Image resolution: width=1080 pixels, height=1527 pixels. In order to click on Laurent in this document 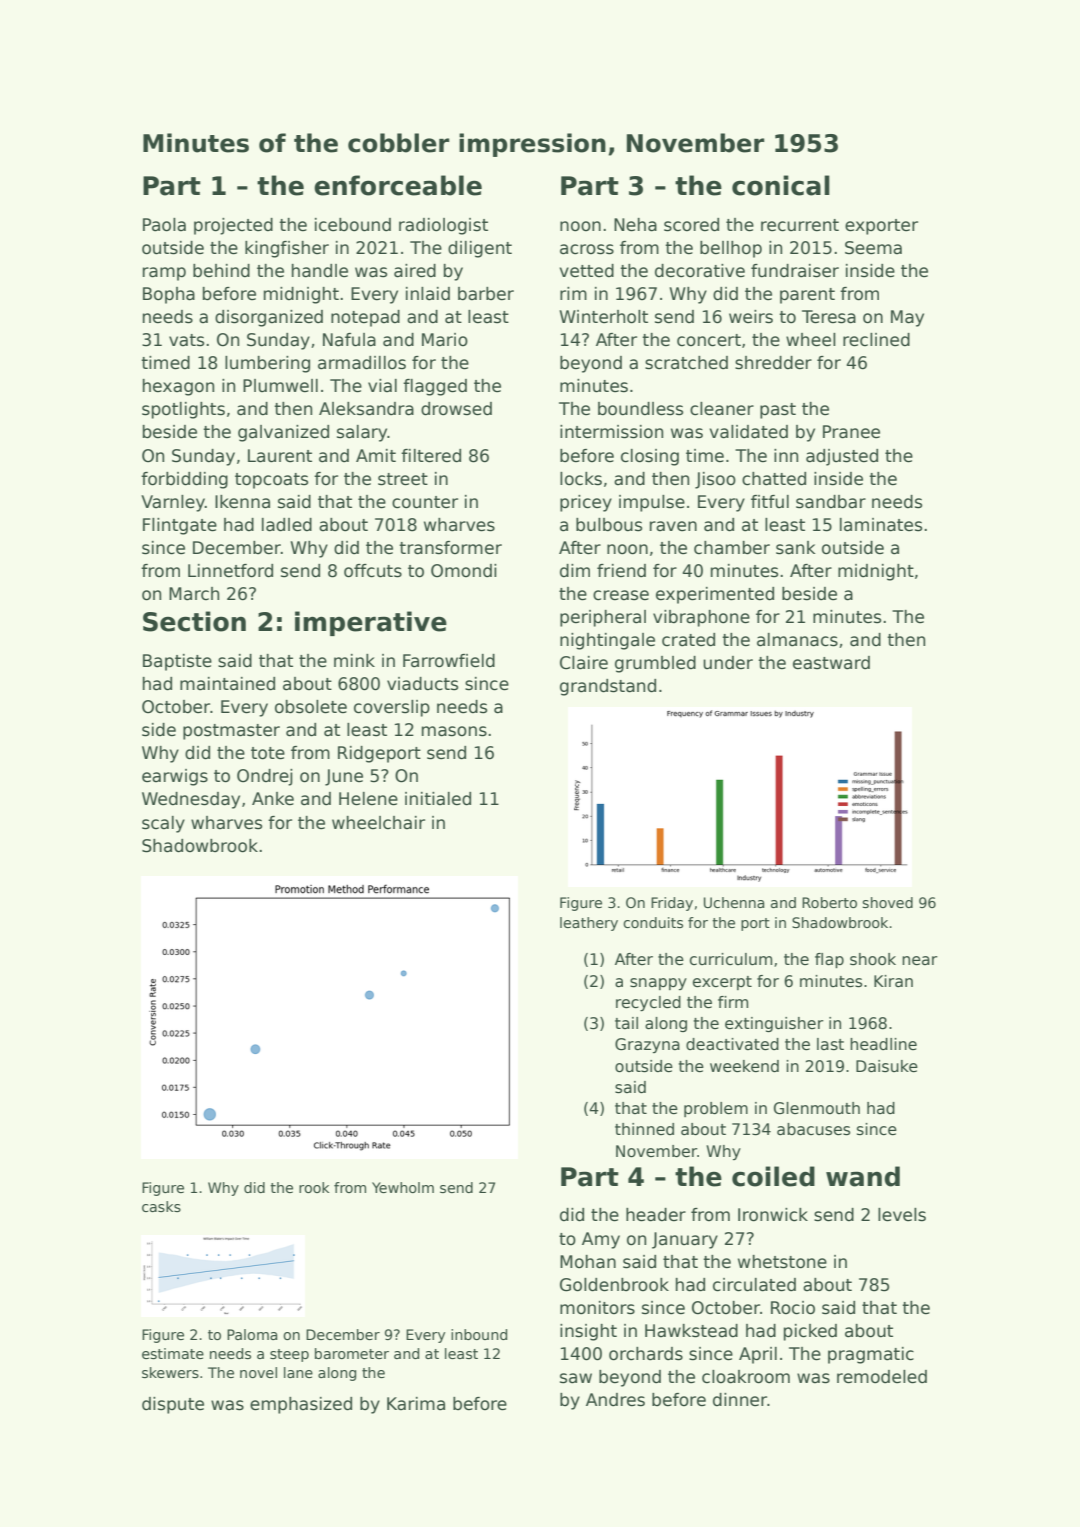, I will do `click(280, 456)`.
